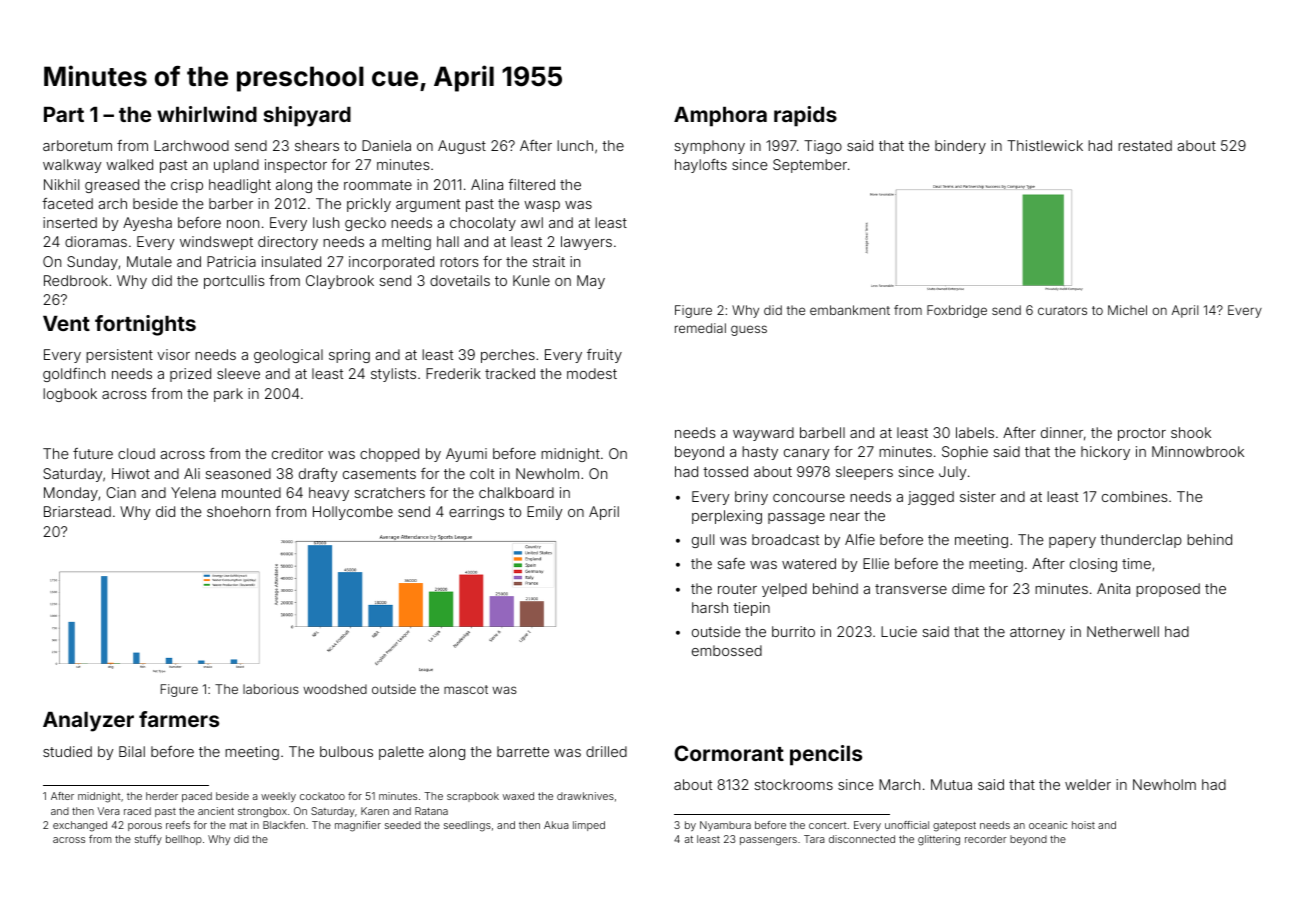  I want to click on Michel, so click(1127, 310).
